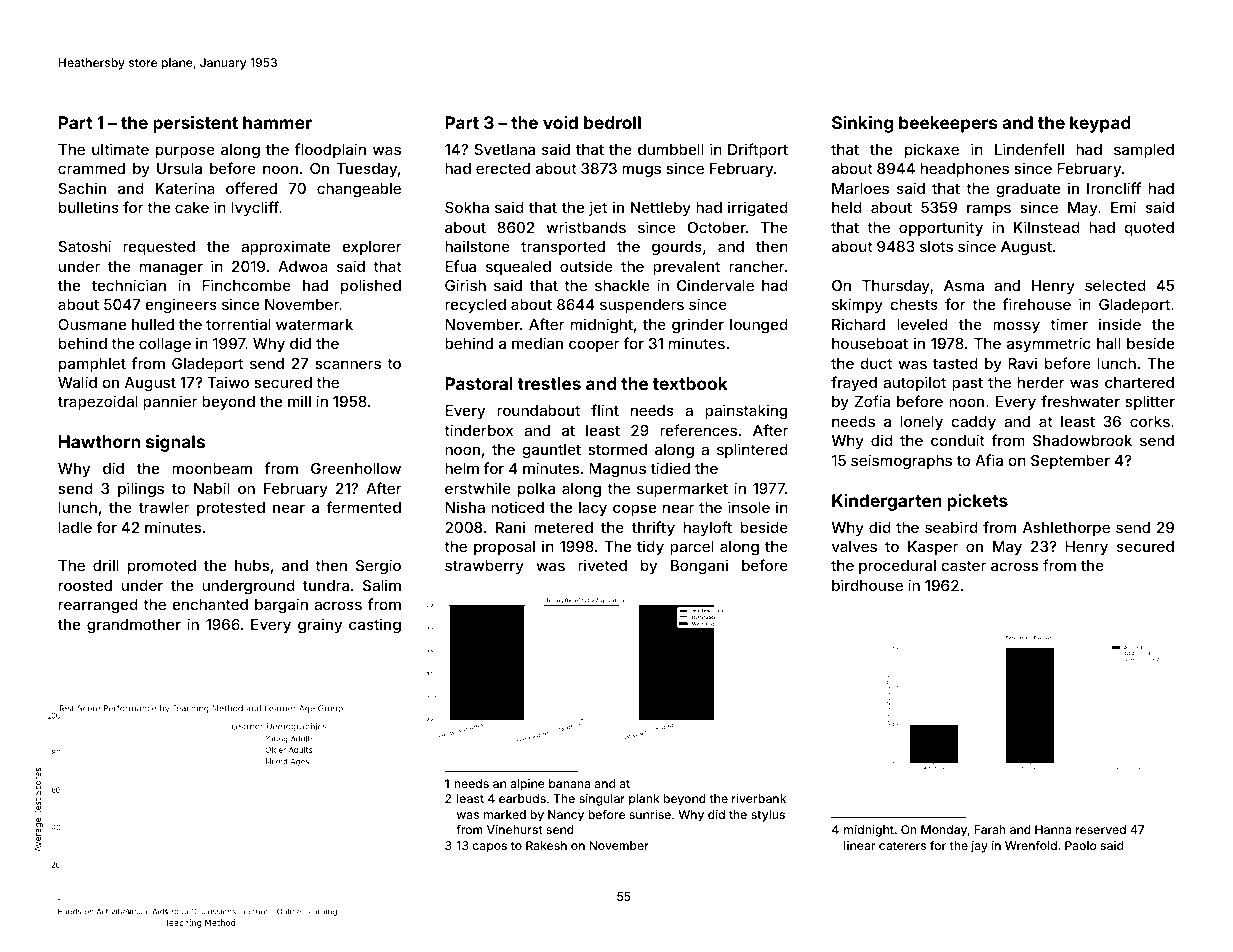  Describe the element at coordinates (862, 124) in the screenshot. I see `Sinking` at that location.
